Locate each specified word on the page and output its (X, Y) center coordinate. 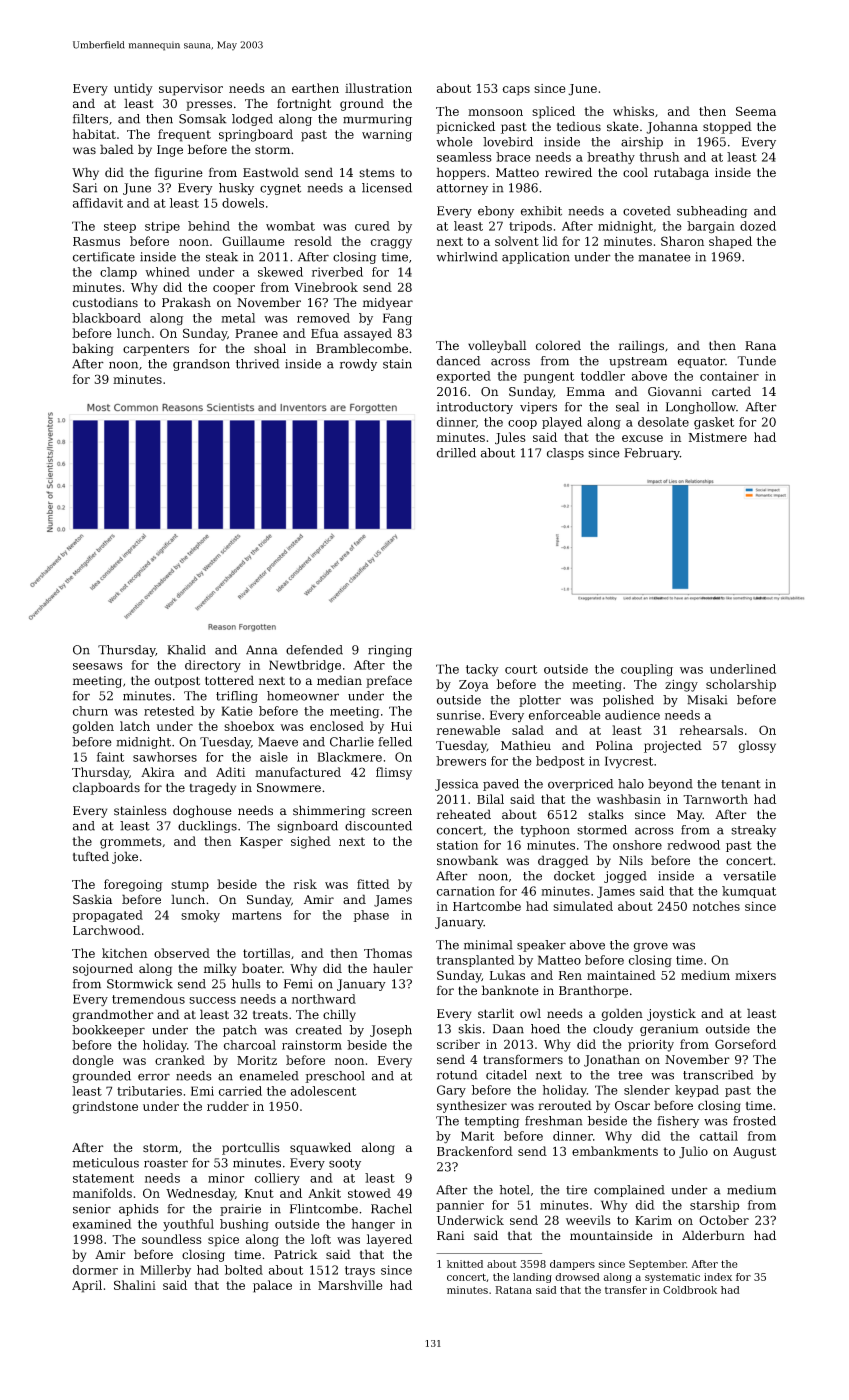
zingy (681, 686)
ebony (496, 212)
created (319, 1030)
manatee (664, 257)
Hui (401, 726)
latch (135, 726)
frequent (184, 135)
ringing (390, 651)
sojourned (103, 969)
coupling (647, 670)
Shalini (135, 1285)
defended (314, 650)
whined (167, 272)
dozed (758, 226)
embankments (615, 1151)
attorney (462, 189)
